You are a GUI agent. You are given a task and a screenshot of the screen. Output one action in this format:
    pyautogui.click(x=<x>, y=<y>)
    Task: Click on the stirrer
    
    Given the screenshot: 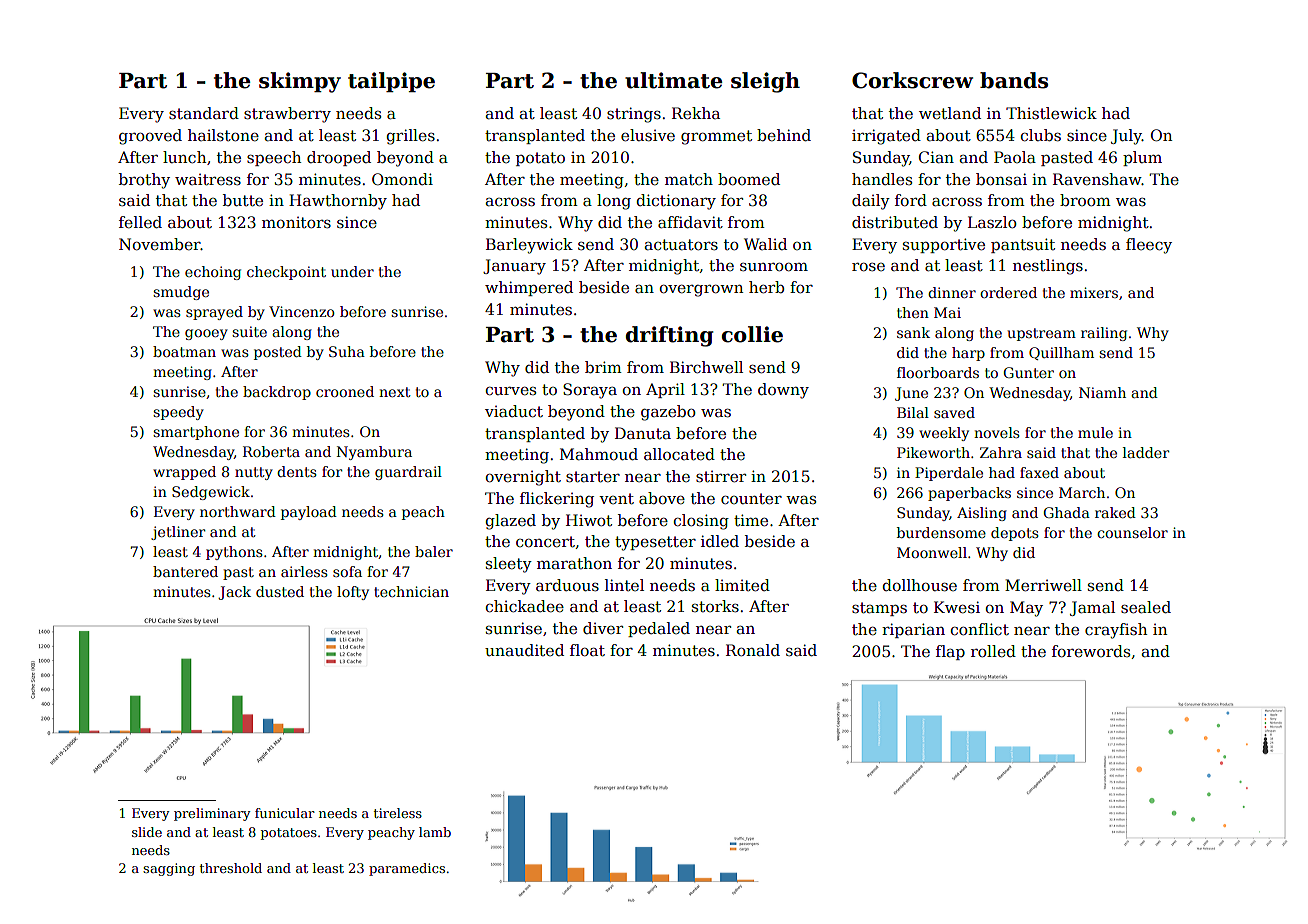 What is the action you would take?
    pyautogui.click(x=721, y=477)
